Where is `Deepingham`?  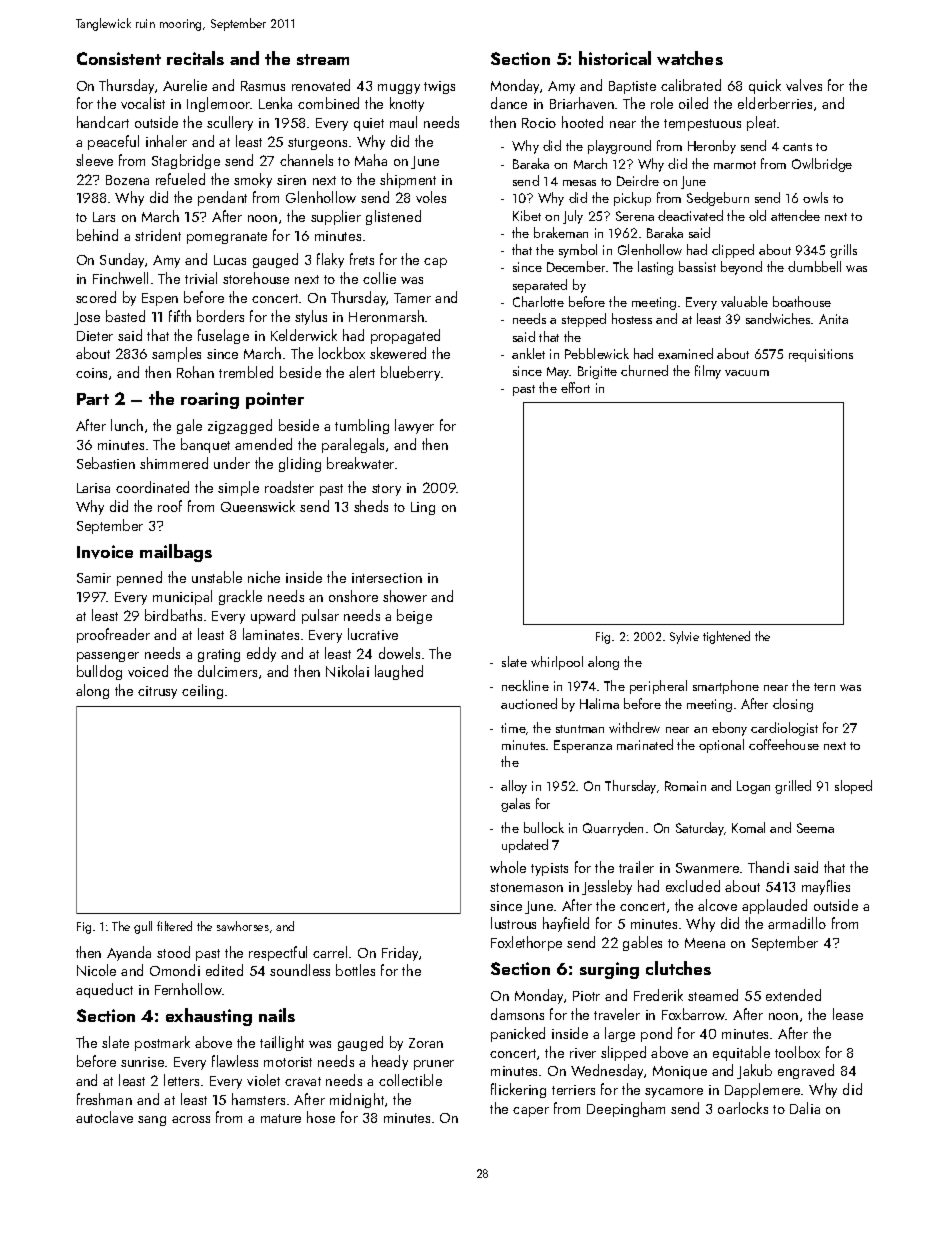
Deepingham is located at coordinates (626, 1109).
